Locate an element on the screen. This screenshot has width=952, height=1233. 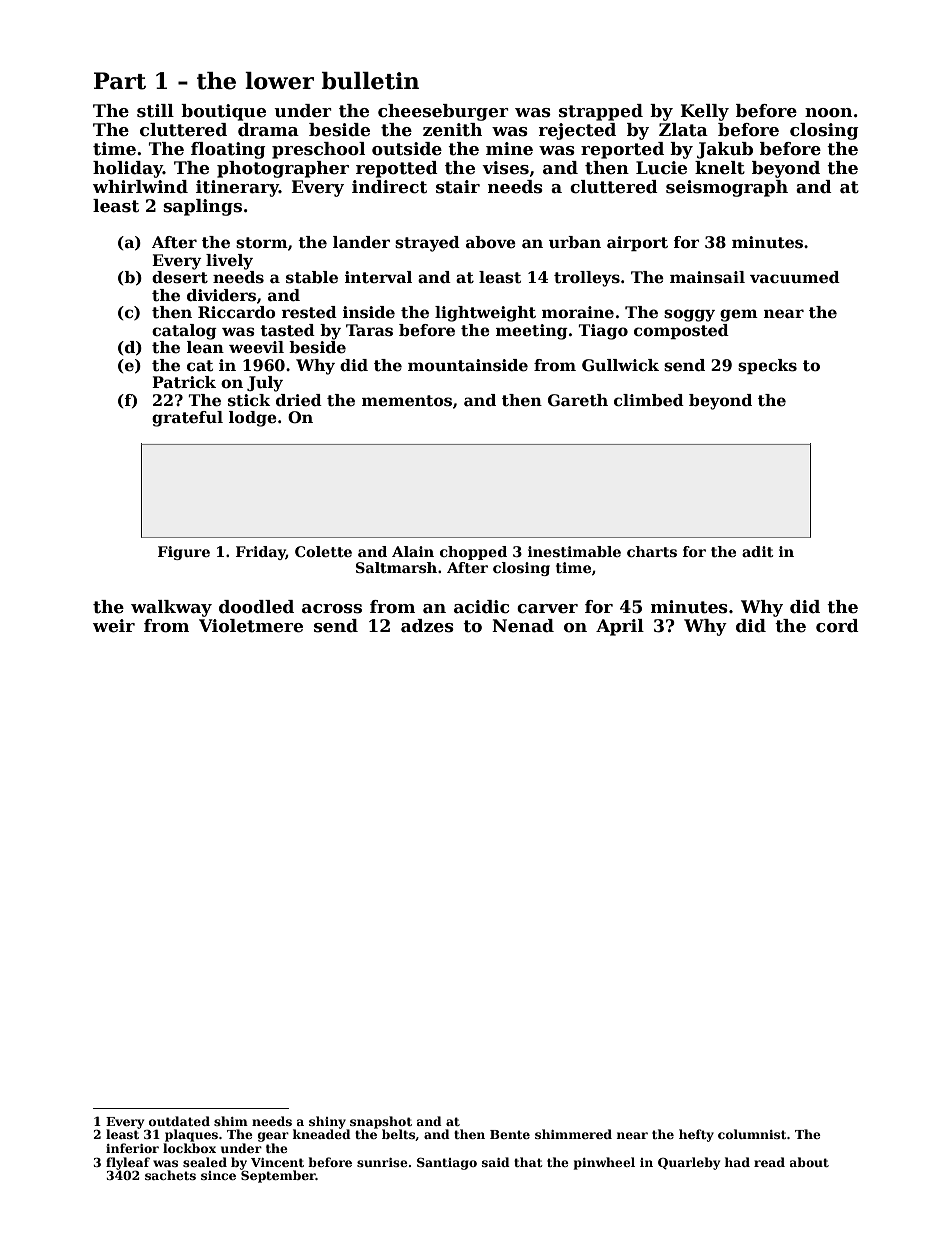
Nenad is located at coordinates (523, 626).
